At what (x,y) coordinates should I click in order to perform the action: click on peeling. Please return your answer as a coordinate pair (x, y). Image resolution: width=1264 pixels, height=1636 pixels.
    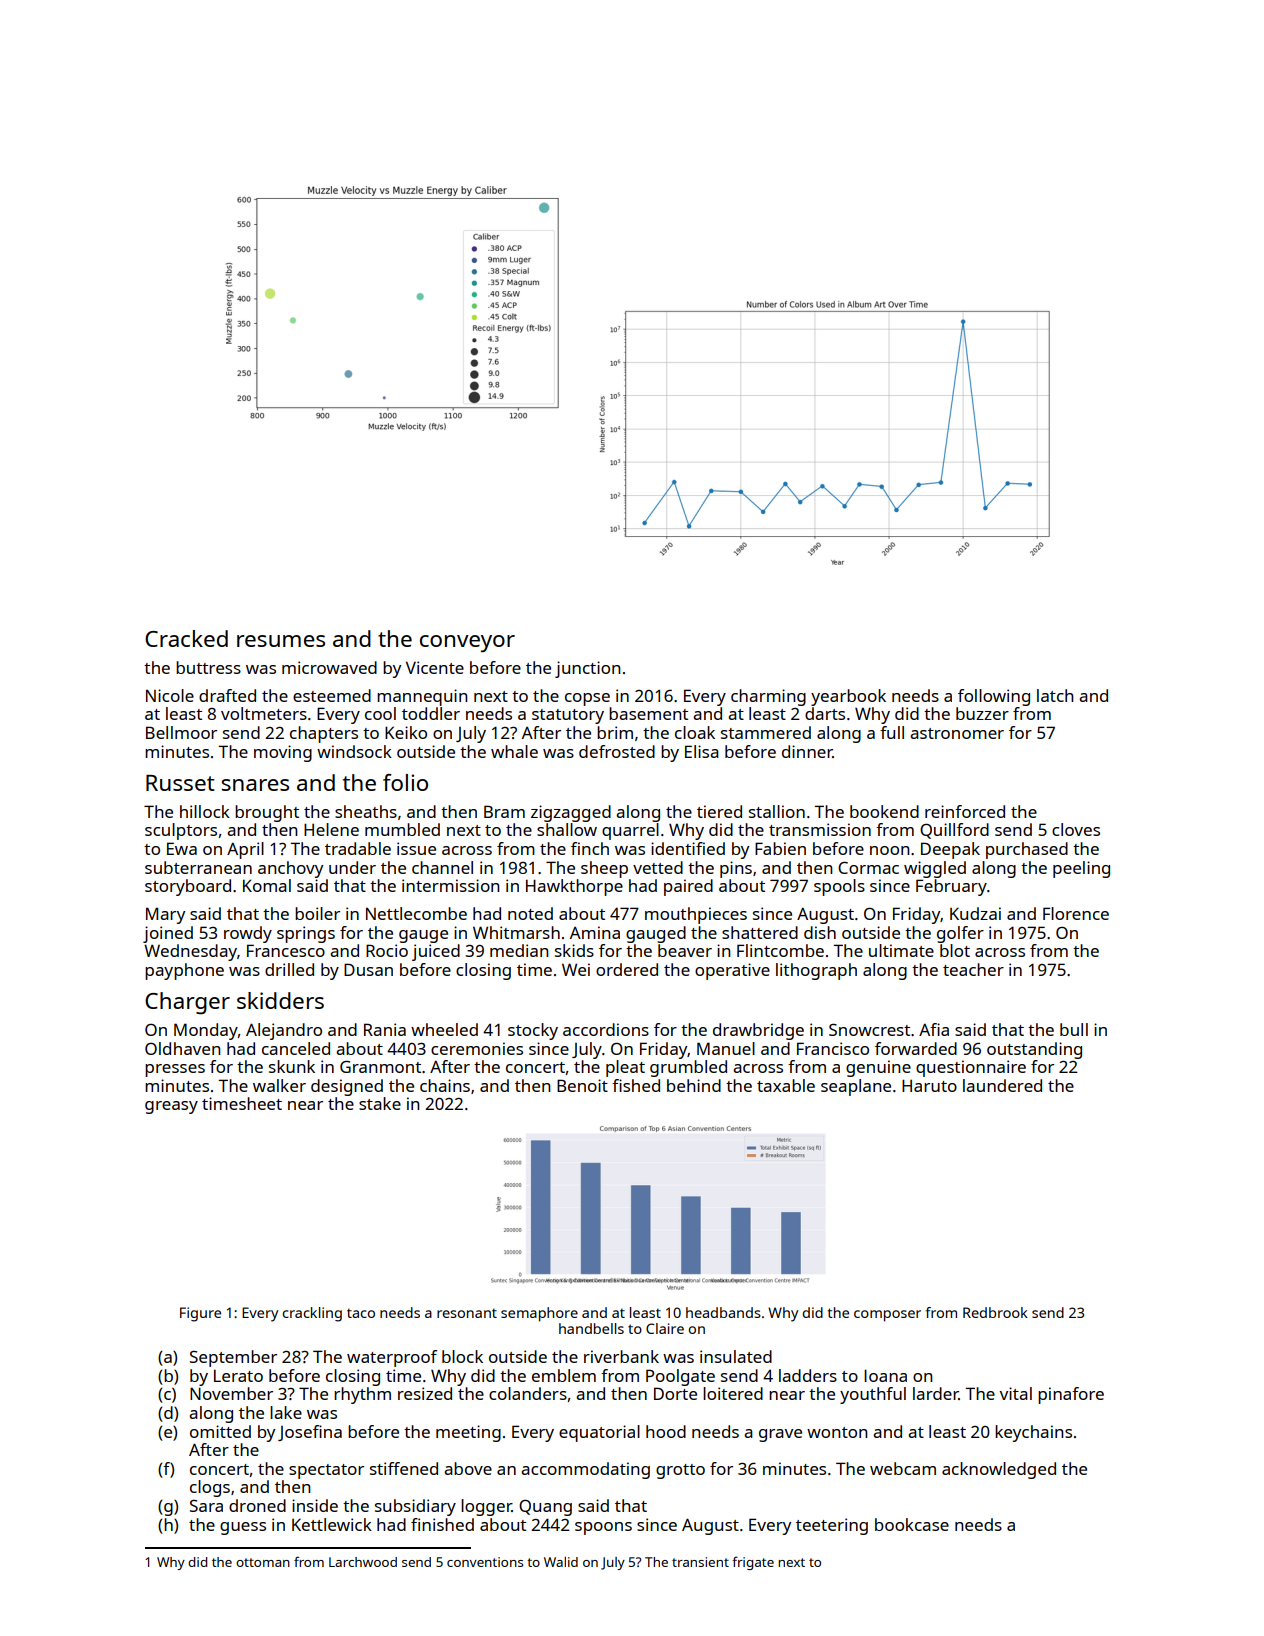
    Looking at the image, I should click on (1081, 869).
